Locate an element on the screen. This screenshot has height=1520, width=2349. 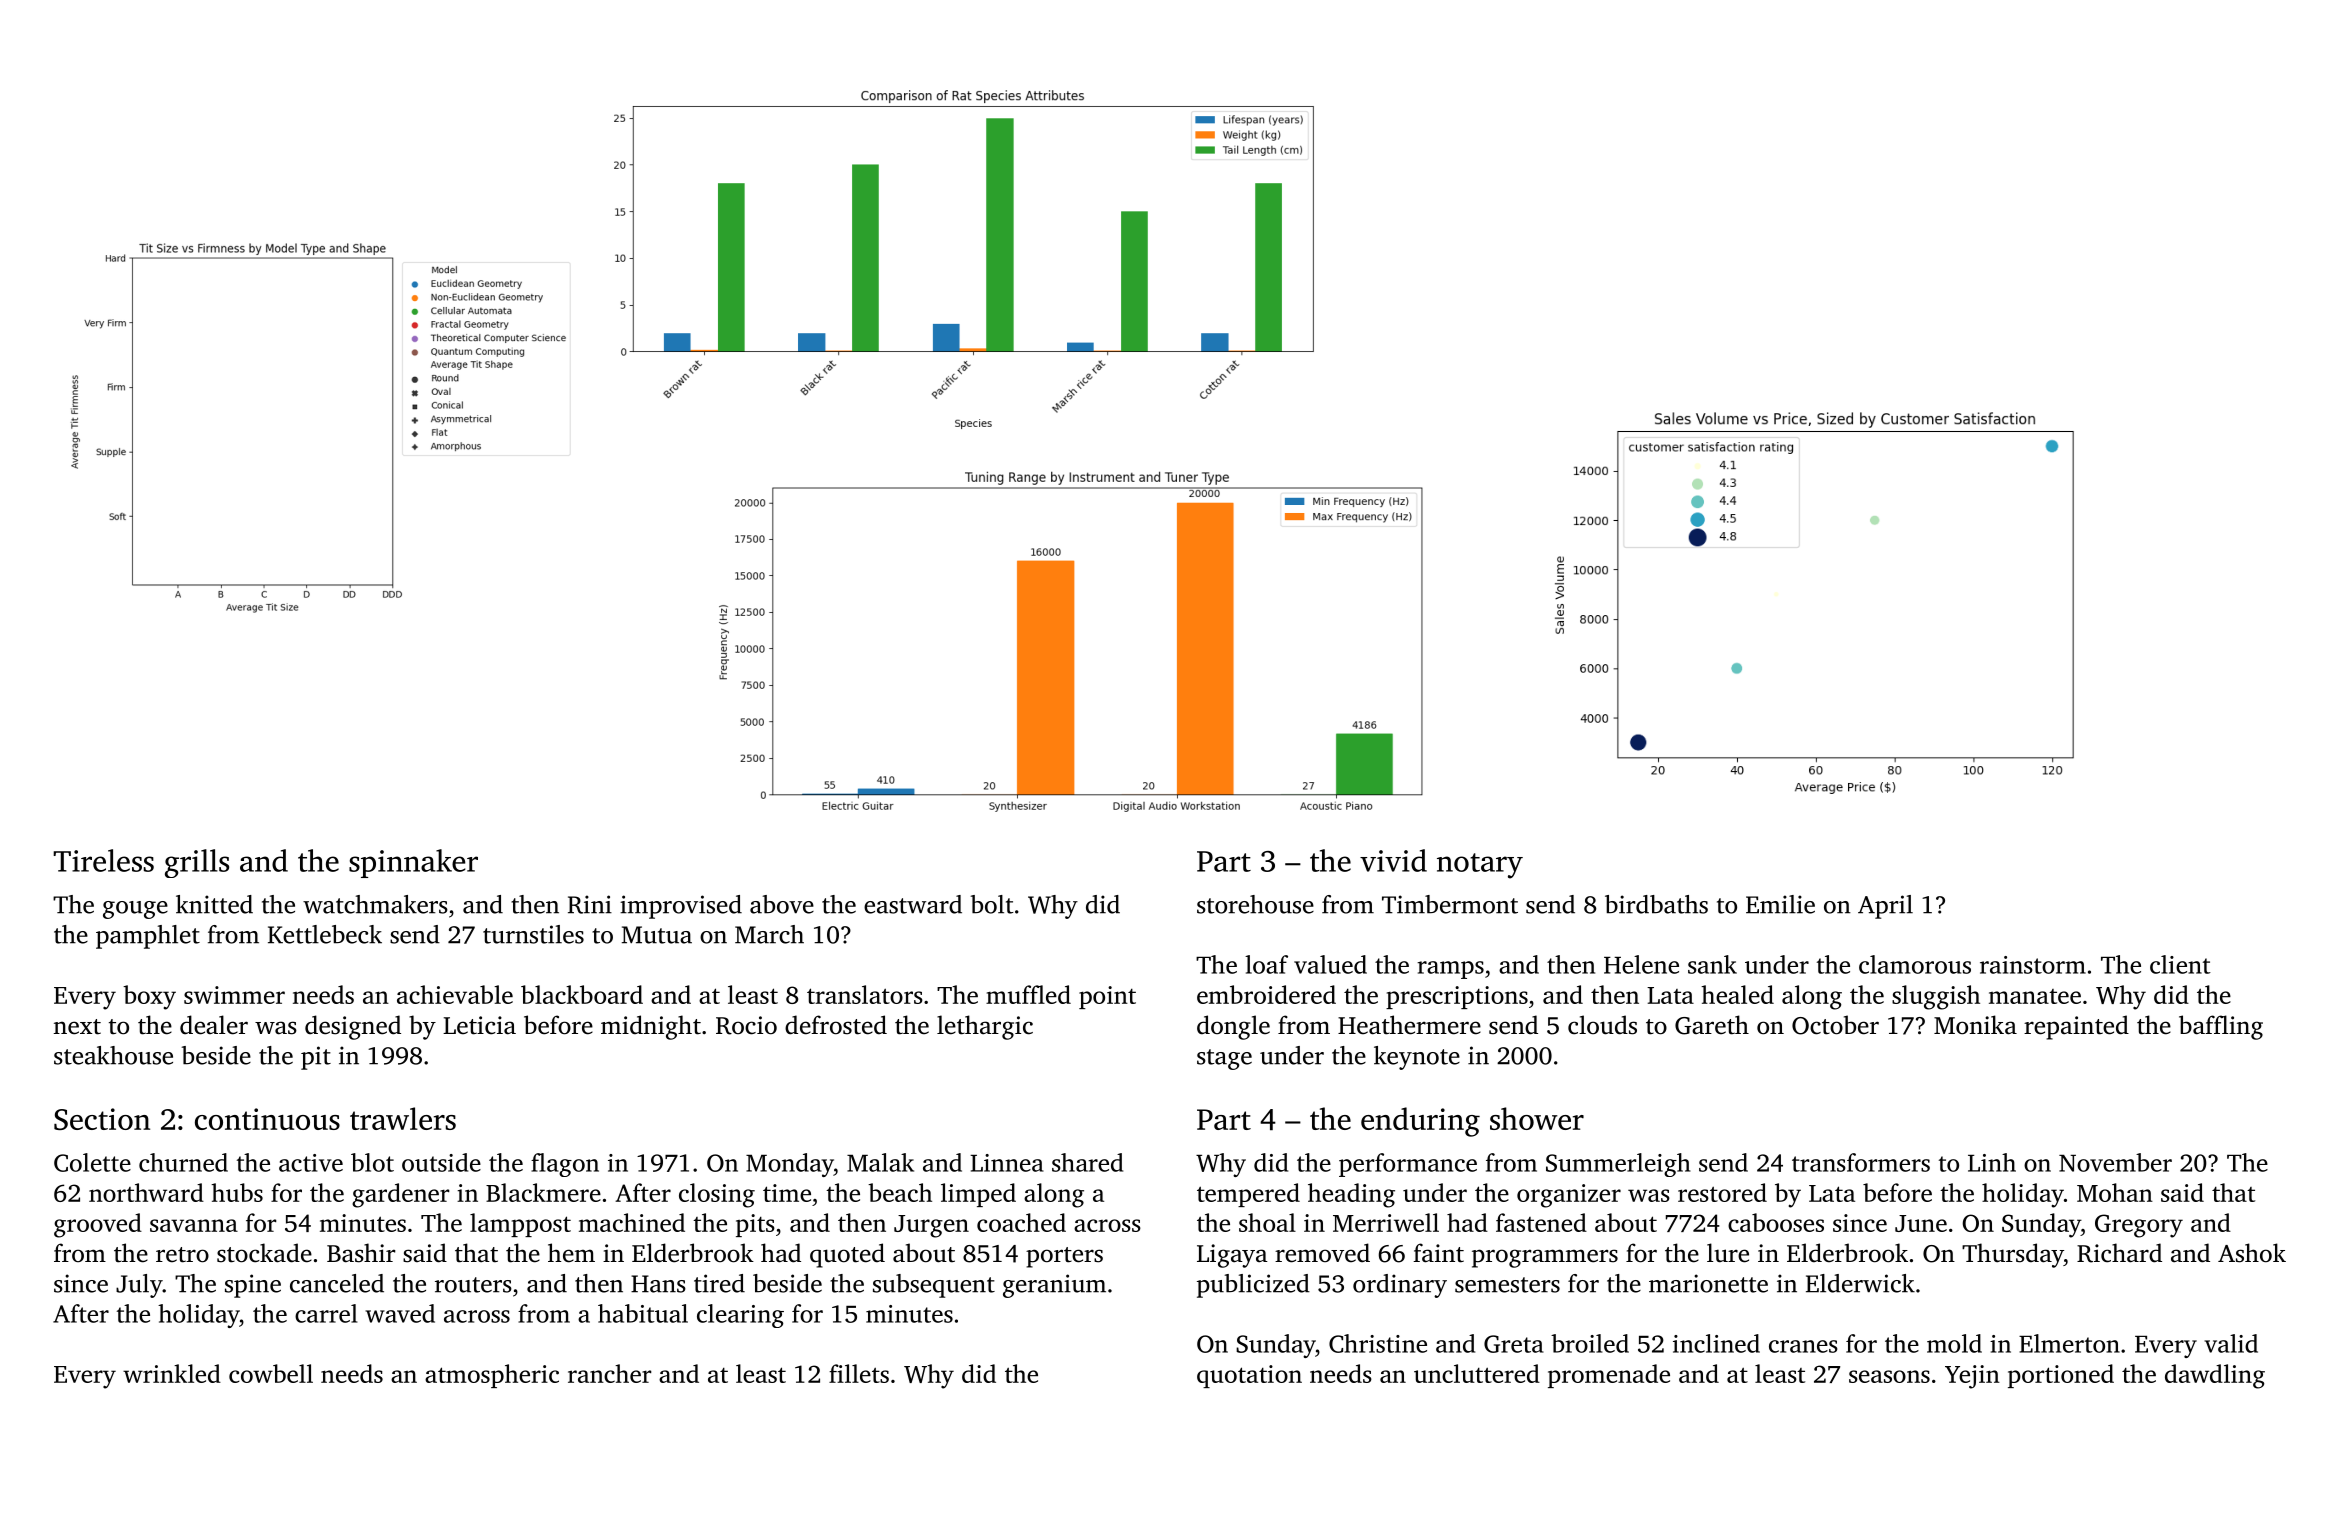
quotation is located at coordinates (1249, 1376).
